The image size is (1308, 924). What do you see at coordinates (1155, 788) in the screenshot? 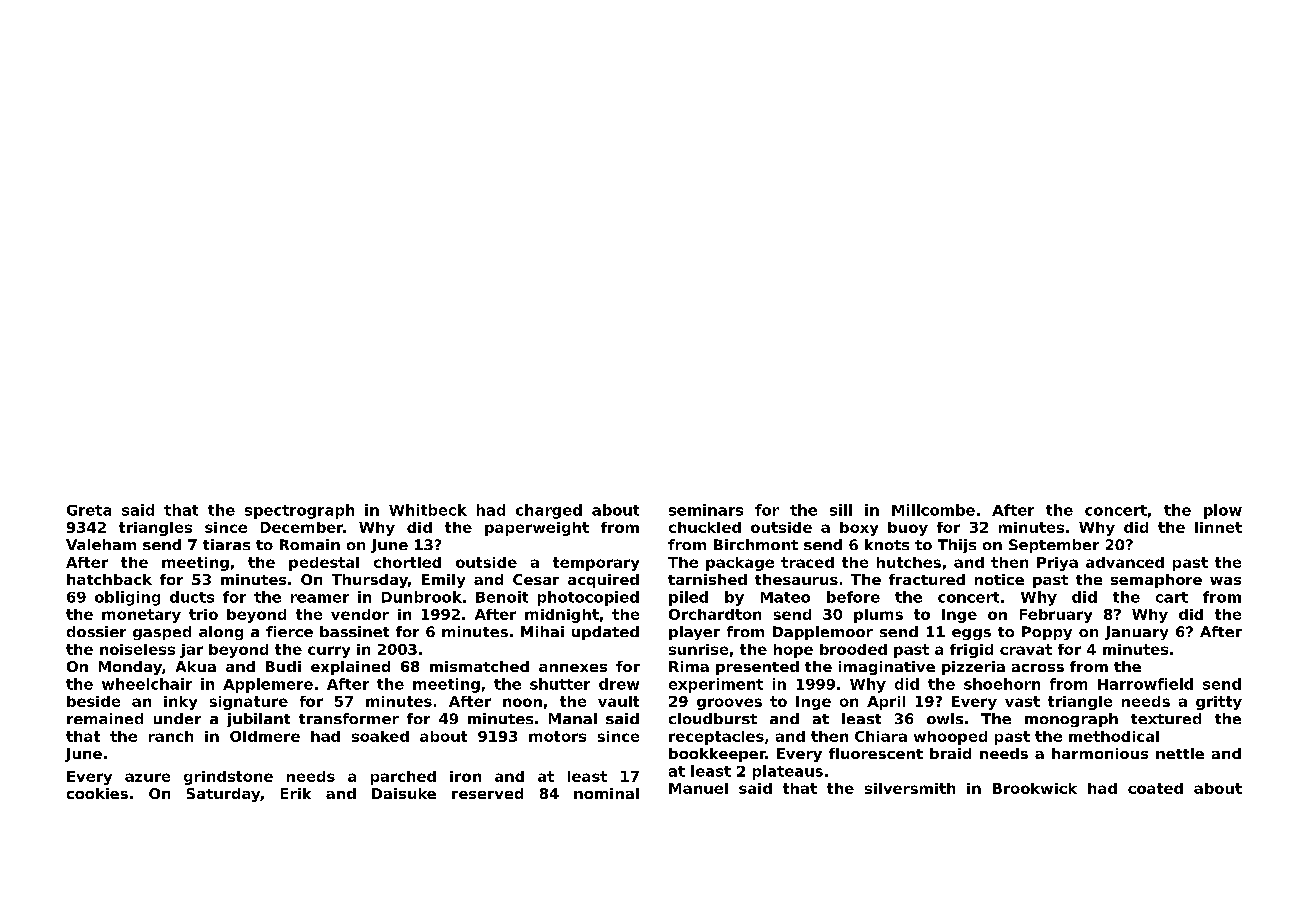
I see `coated` at bounding box center [1155, 788].
